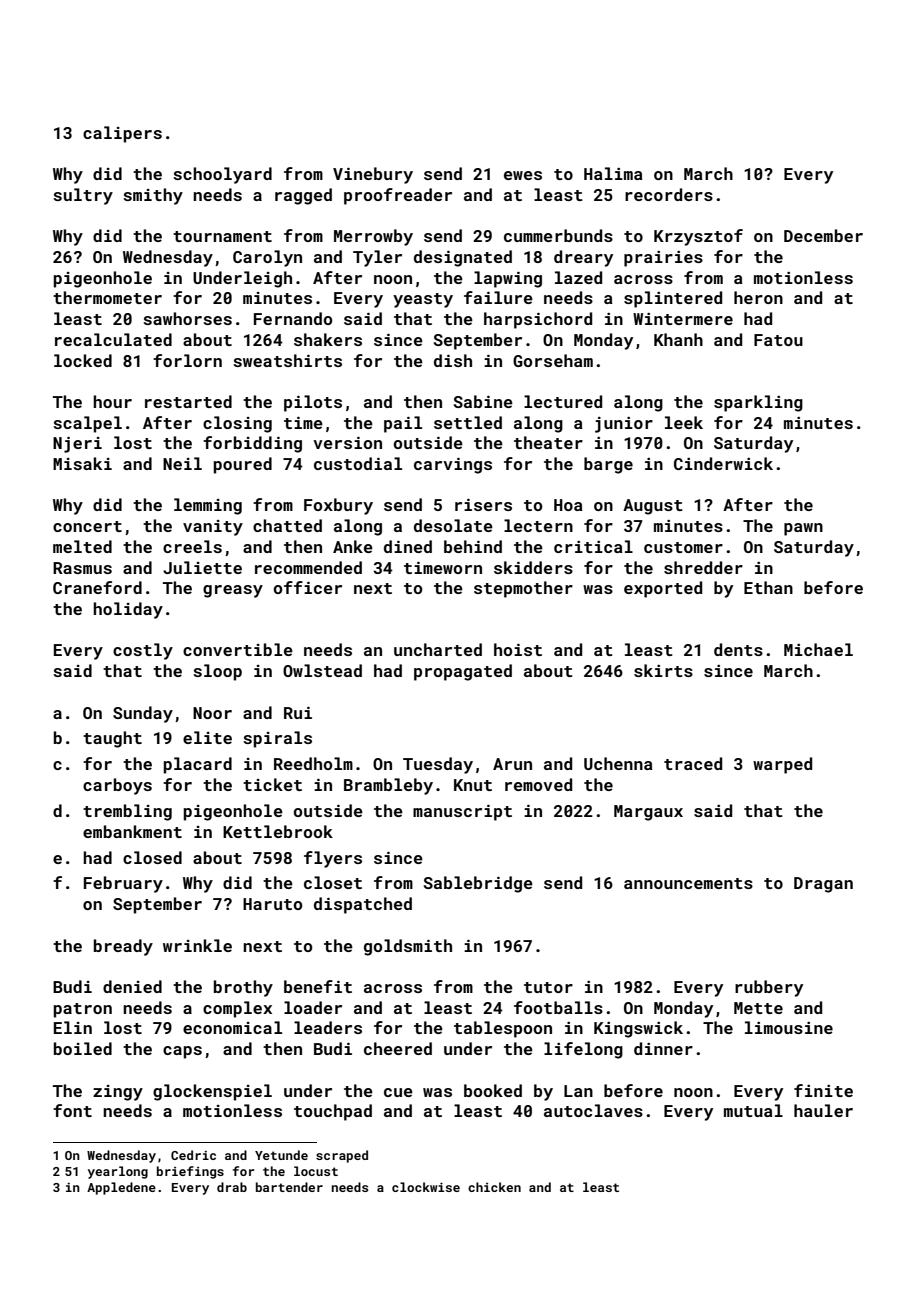  Describe the element at coordinates (190, 1172) in the screenshot. I see `briefings` at that location.
